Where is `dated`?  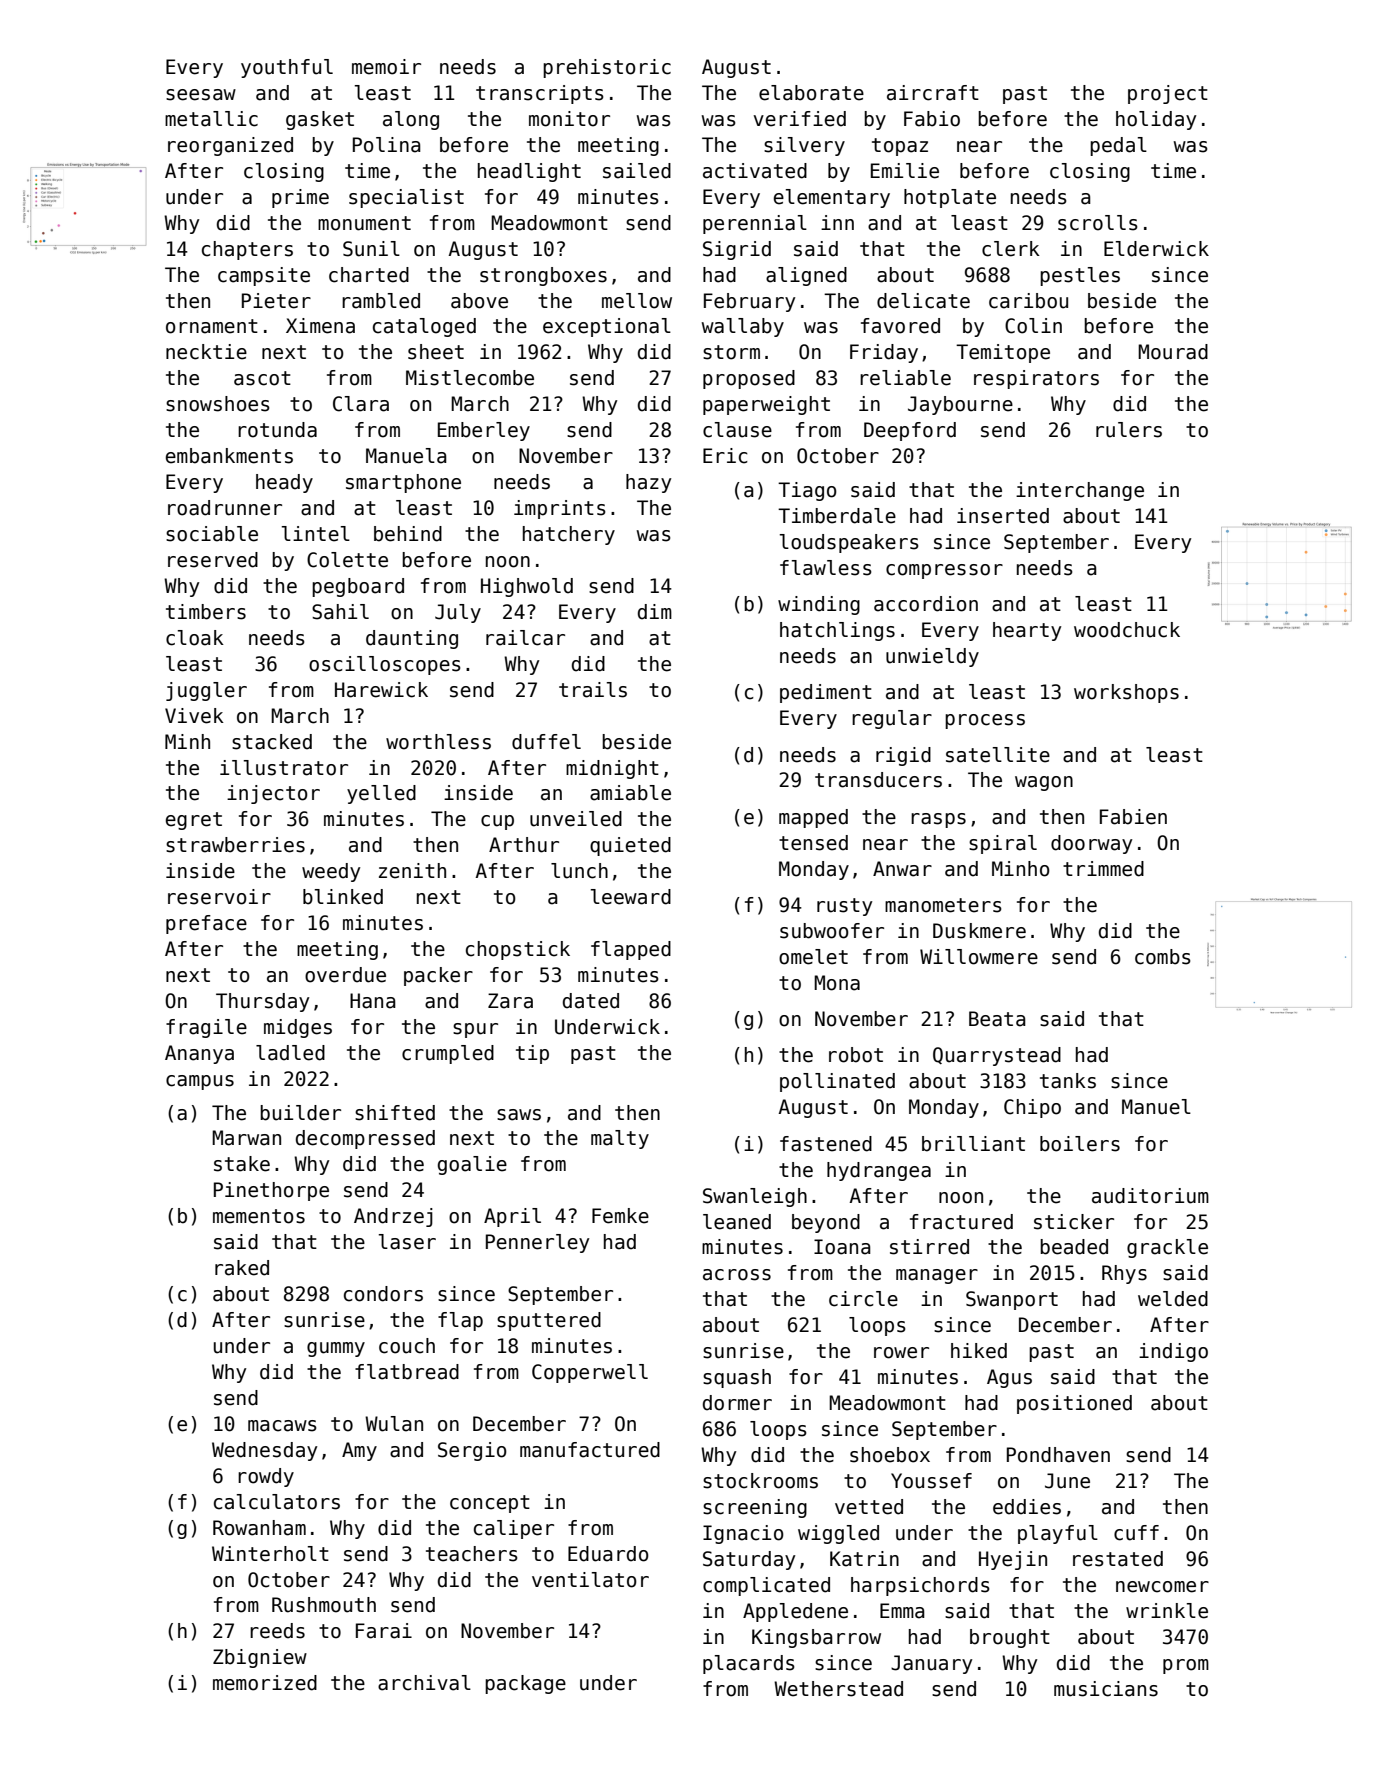 dated is located at coordinates (591, 1001).
